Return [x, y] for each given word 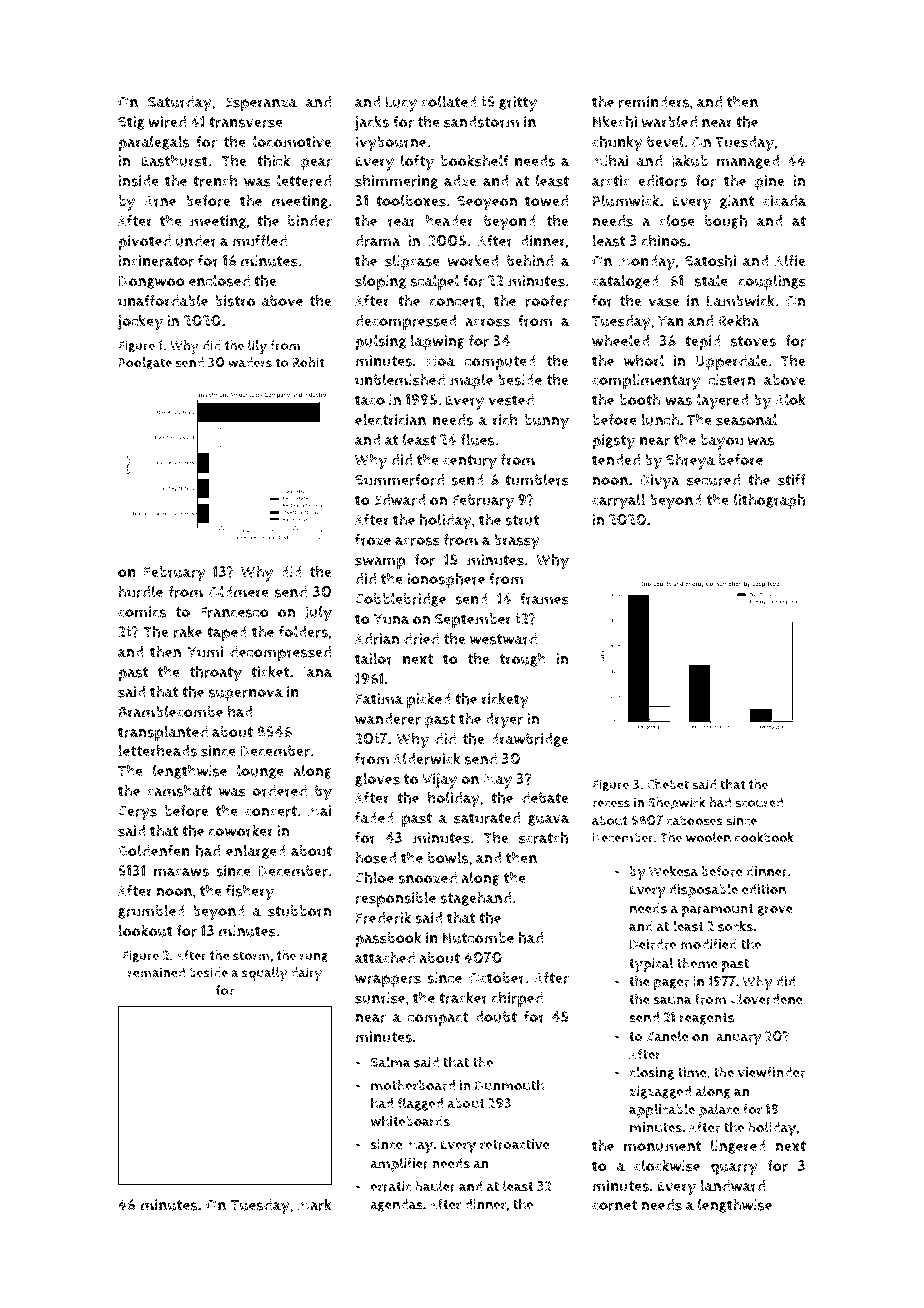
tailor [374, 658]
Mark [315, 1204]
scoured [759, 802]
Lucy [401, 104]
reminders [654, 102]
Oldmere [238, 591]
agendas [396, 1205]
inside [138, 181]
